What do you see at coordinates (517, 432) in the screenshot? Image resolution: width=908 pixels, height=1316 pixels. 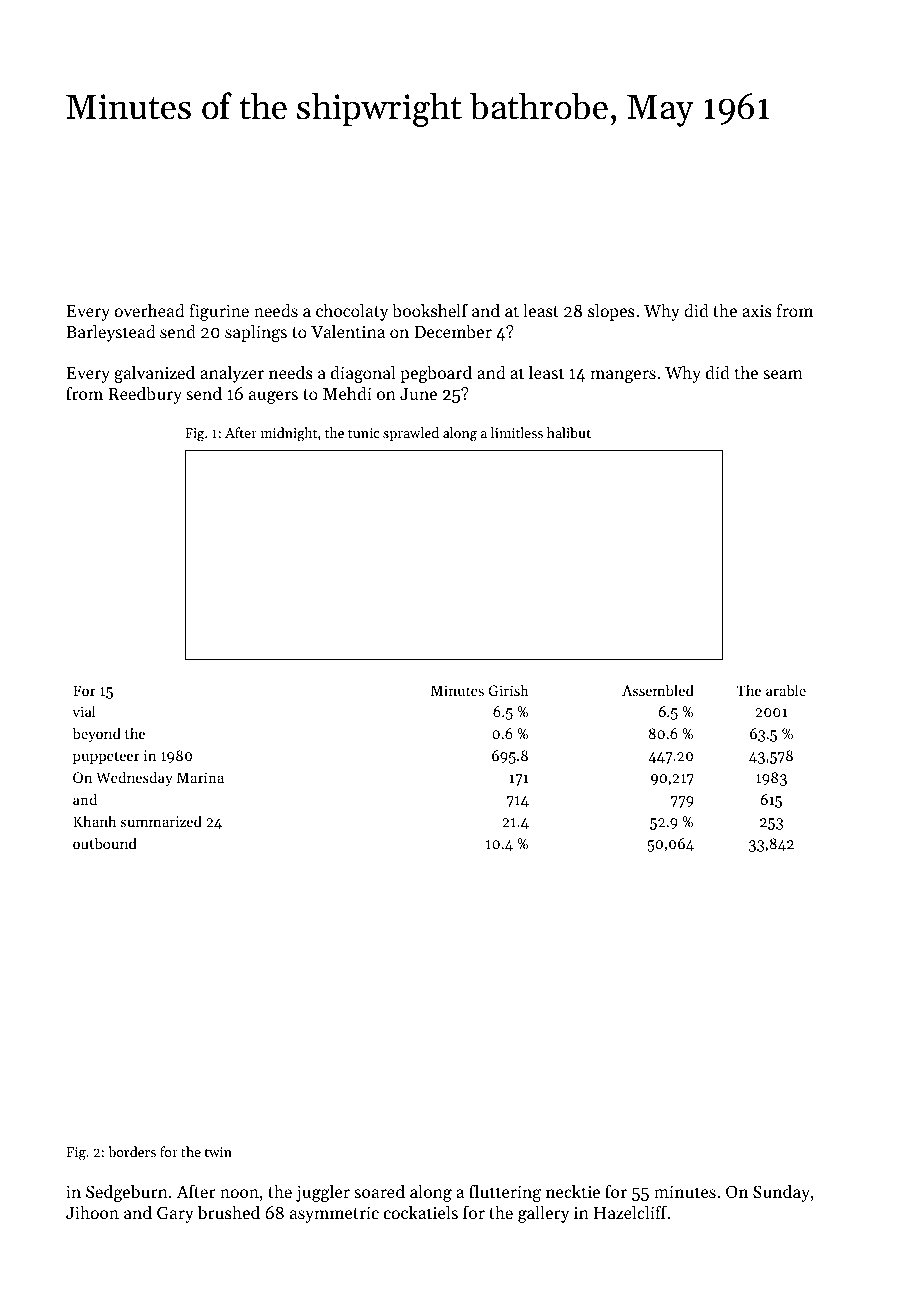 I see `limitless` at bounding box center [517, 432].
